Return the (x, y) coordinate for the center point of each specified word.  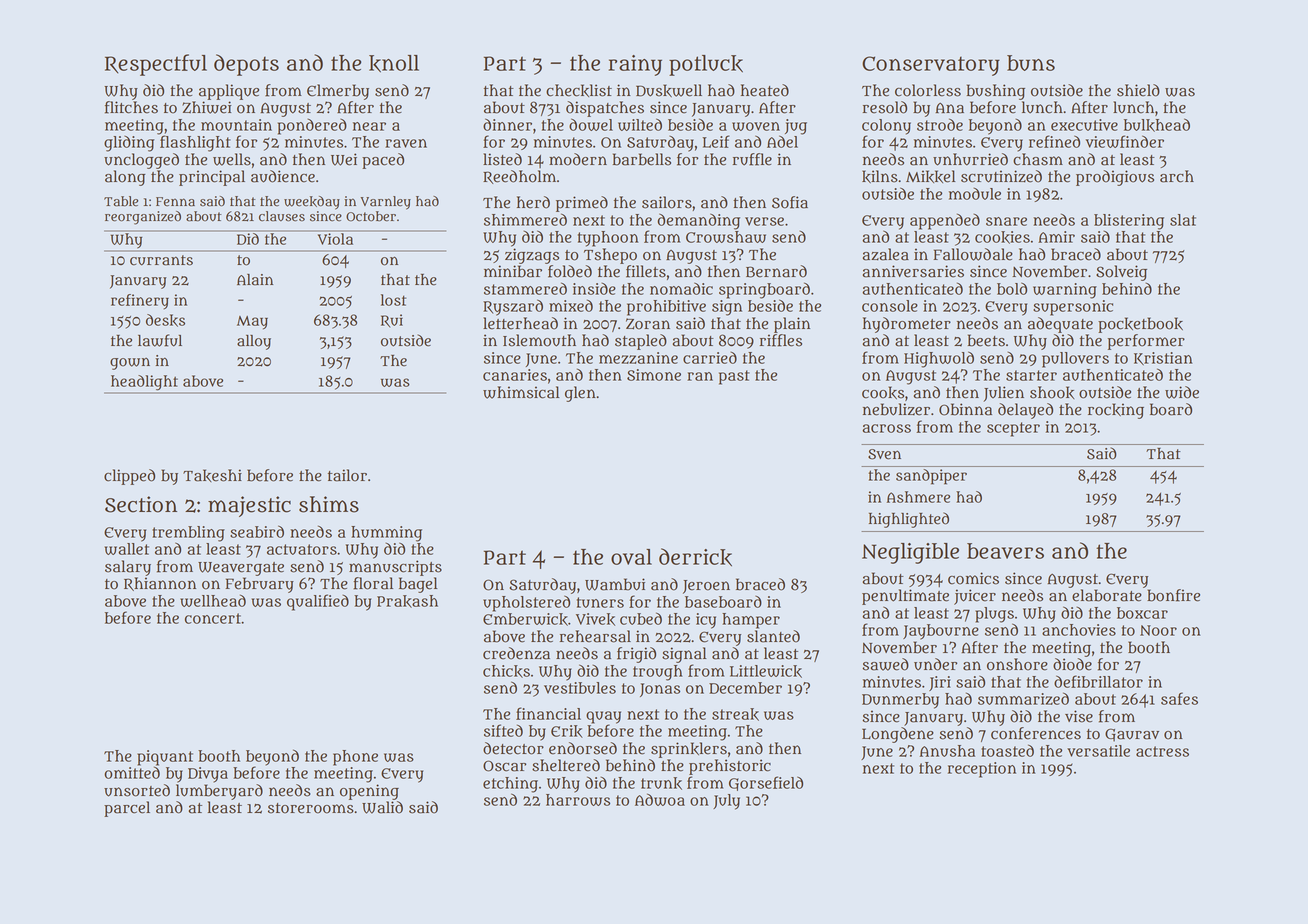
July (726, 802)
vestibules (580, 688)
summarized (1023, 698)
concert (213, 618)
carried (710, 358)
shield (1138, 90)
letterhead (520, 323)
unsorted (137, 790)
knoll (394, 64)
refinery (140, 301)
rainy (635, 65)
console (890, 306)
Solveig (1121, 273)
